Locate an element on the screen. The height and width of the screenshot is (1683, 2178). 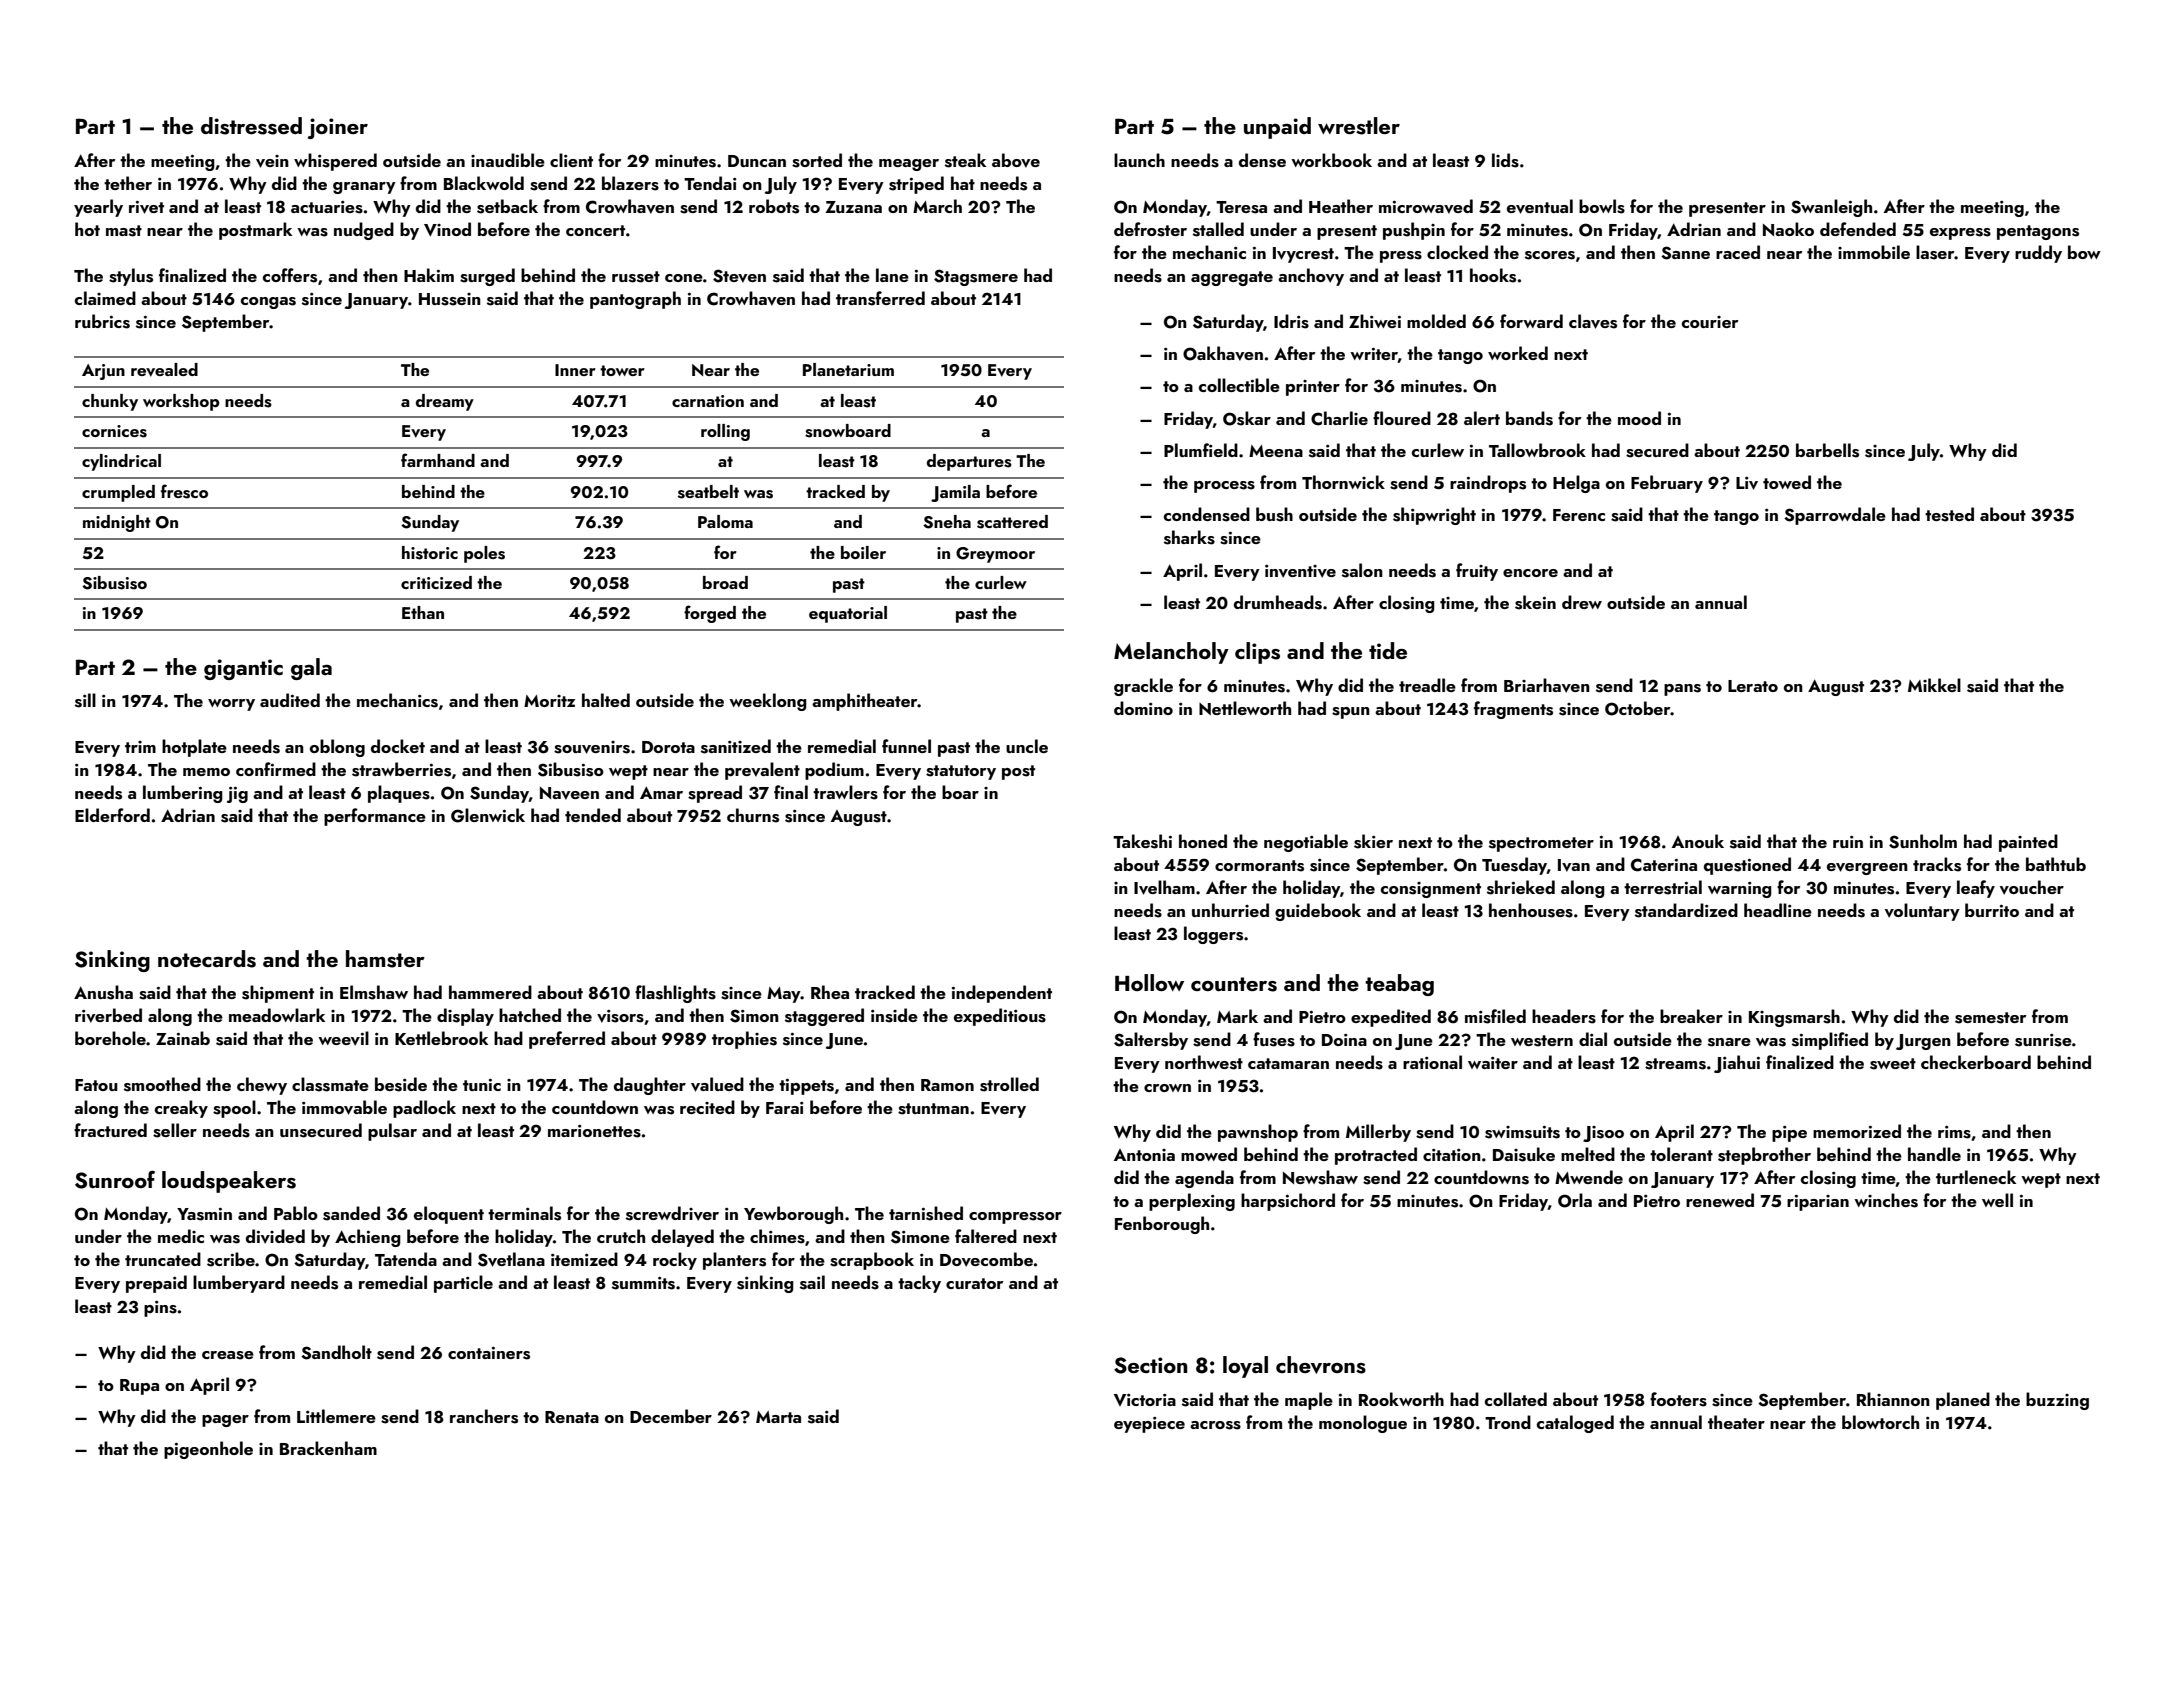
hooks is located at coordinates (1493, 275).
